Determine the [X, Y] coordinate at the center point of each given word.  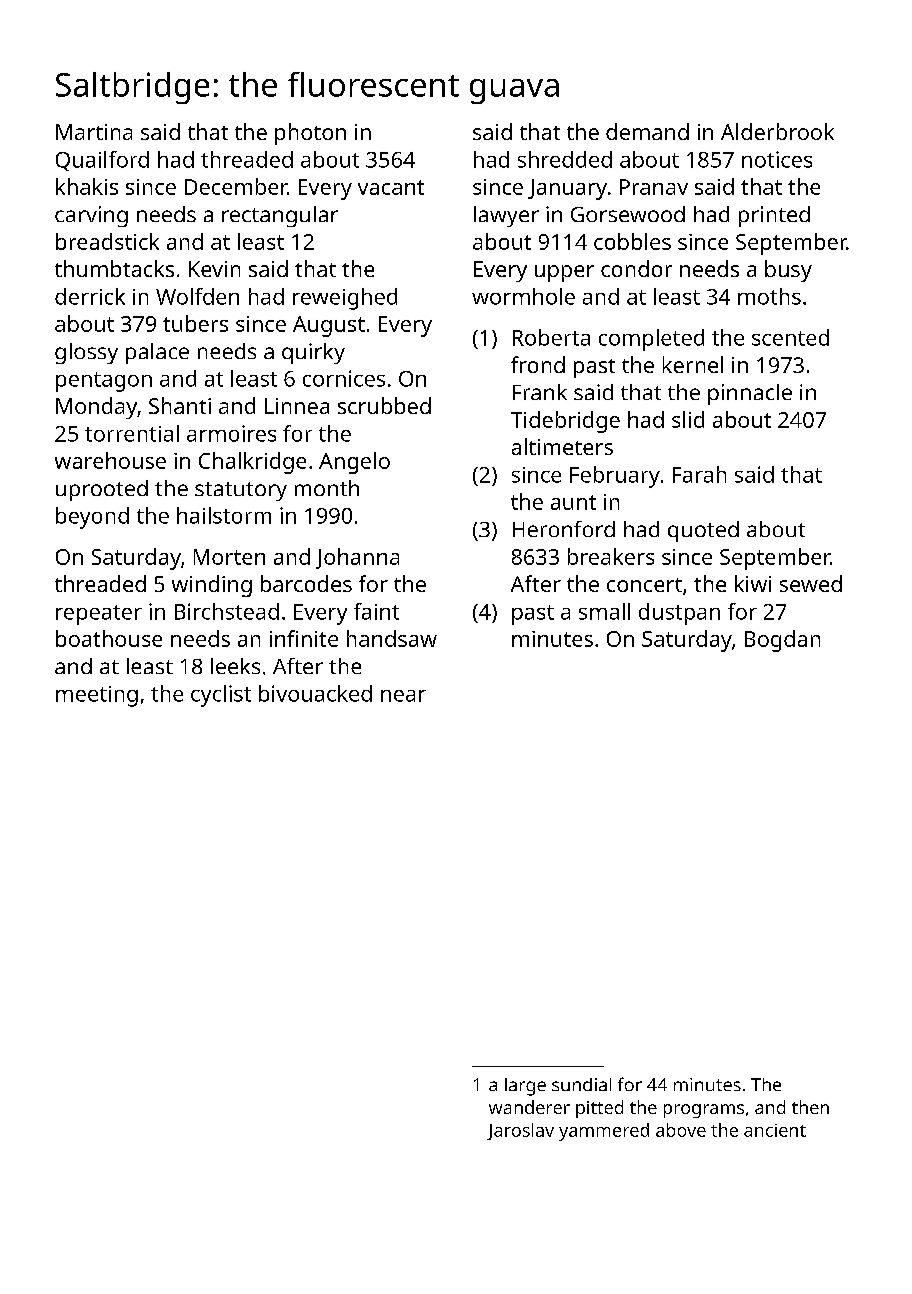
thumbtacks [114, 268]
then [810, 1107]
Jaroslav [520, 1131]
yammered [604, 1132]
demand [647, 131]
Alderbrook [777, 131]
